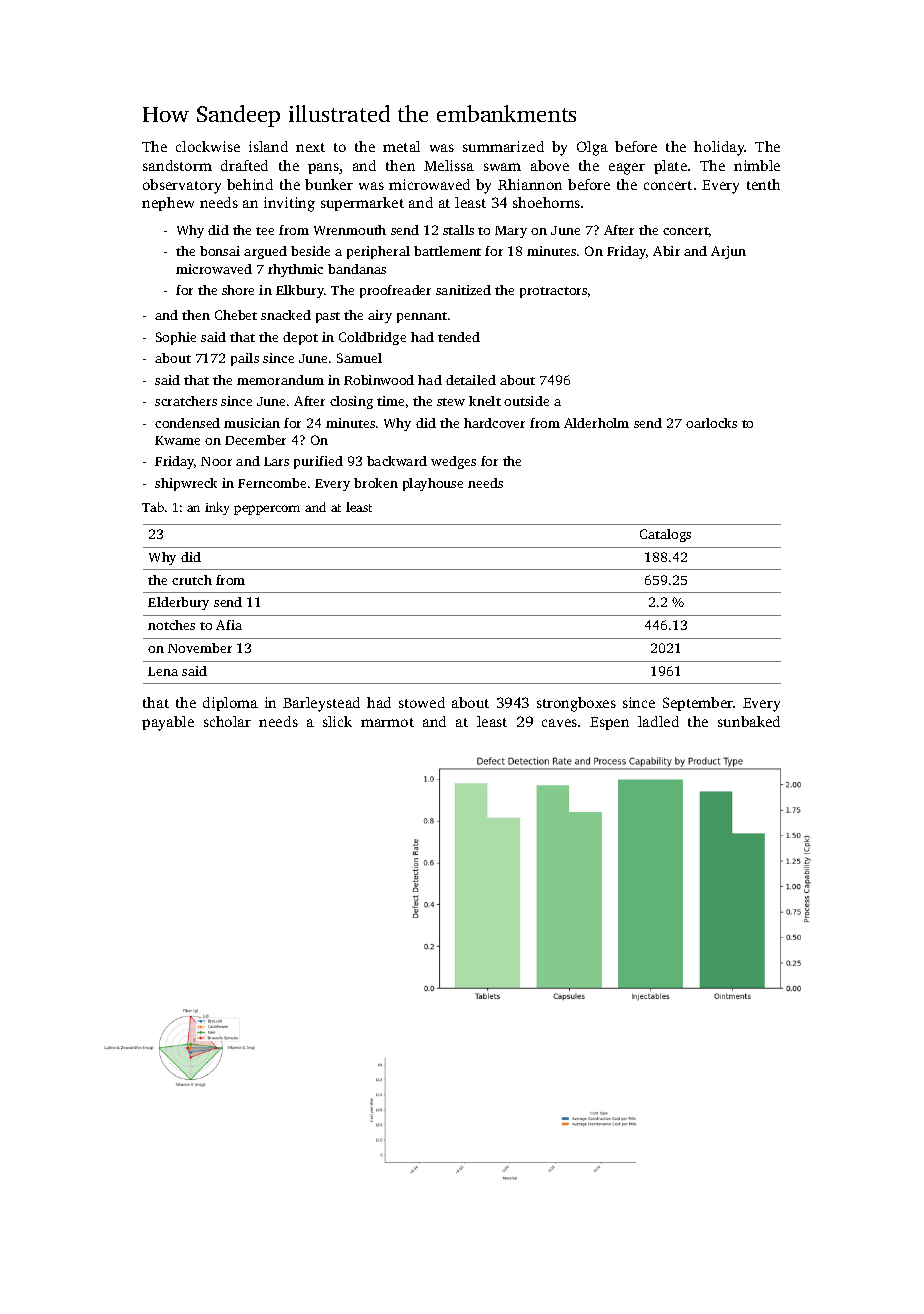 The image size is (924, 1314). Describe the element at coordinates (459, 337) in the document. I see `tended` at that location.
